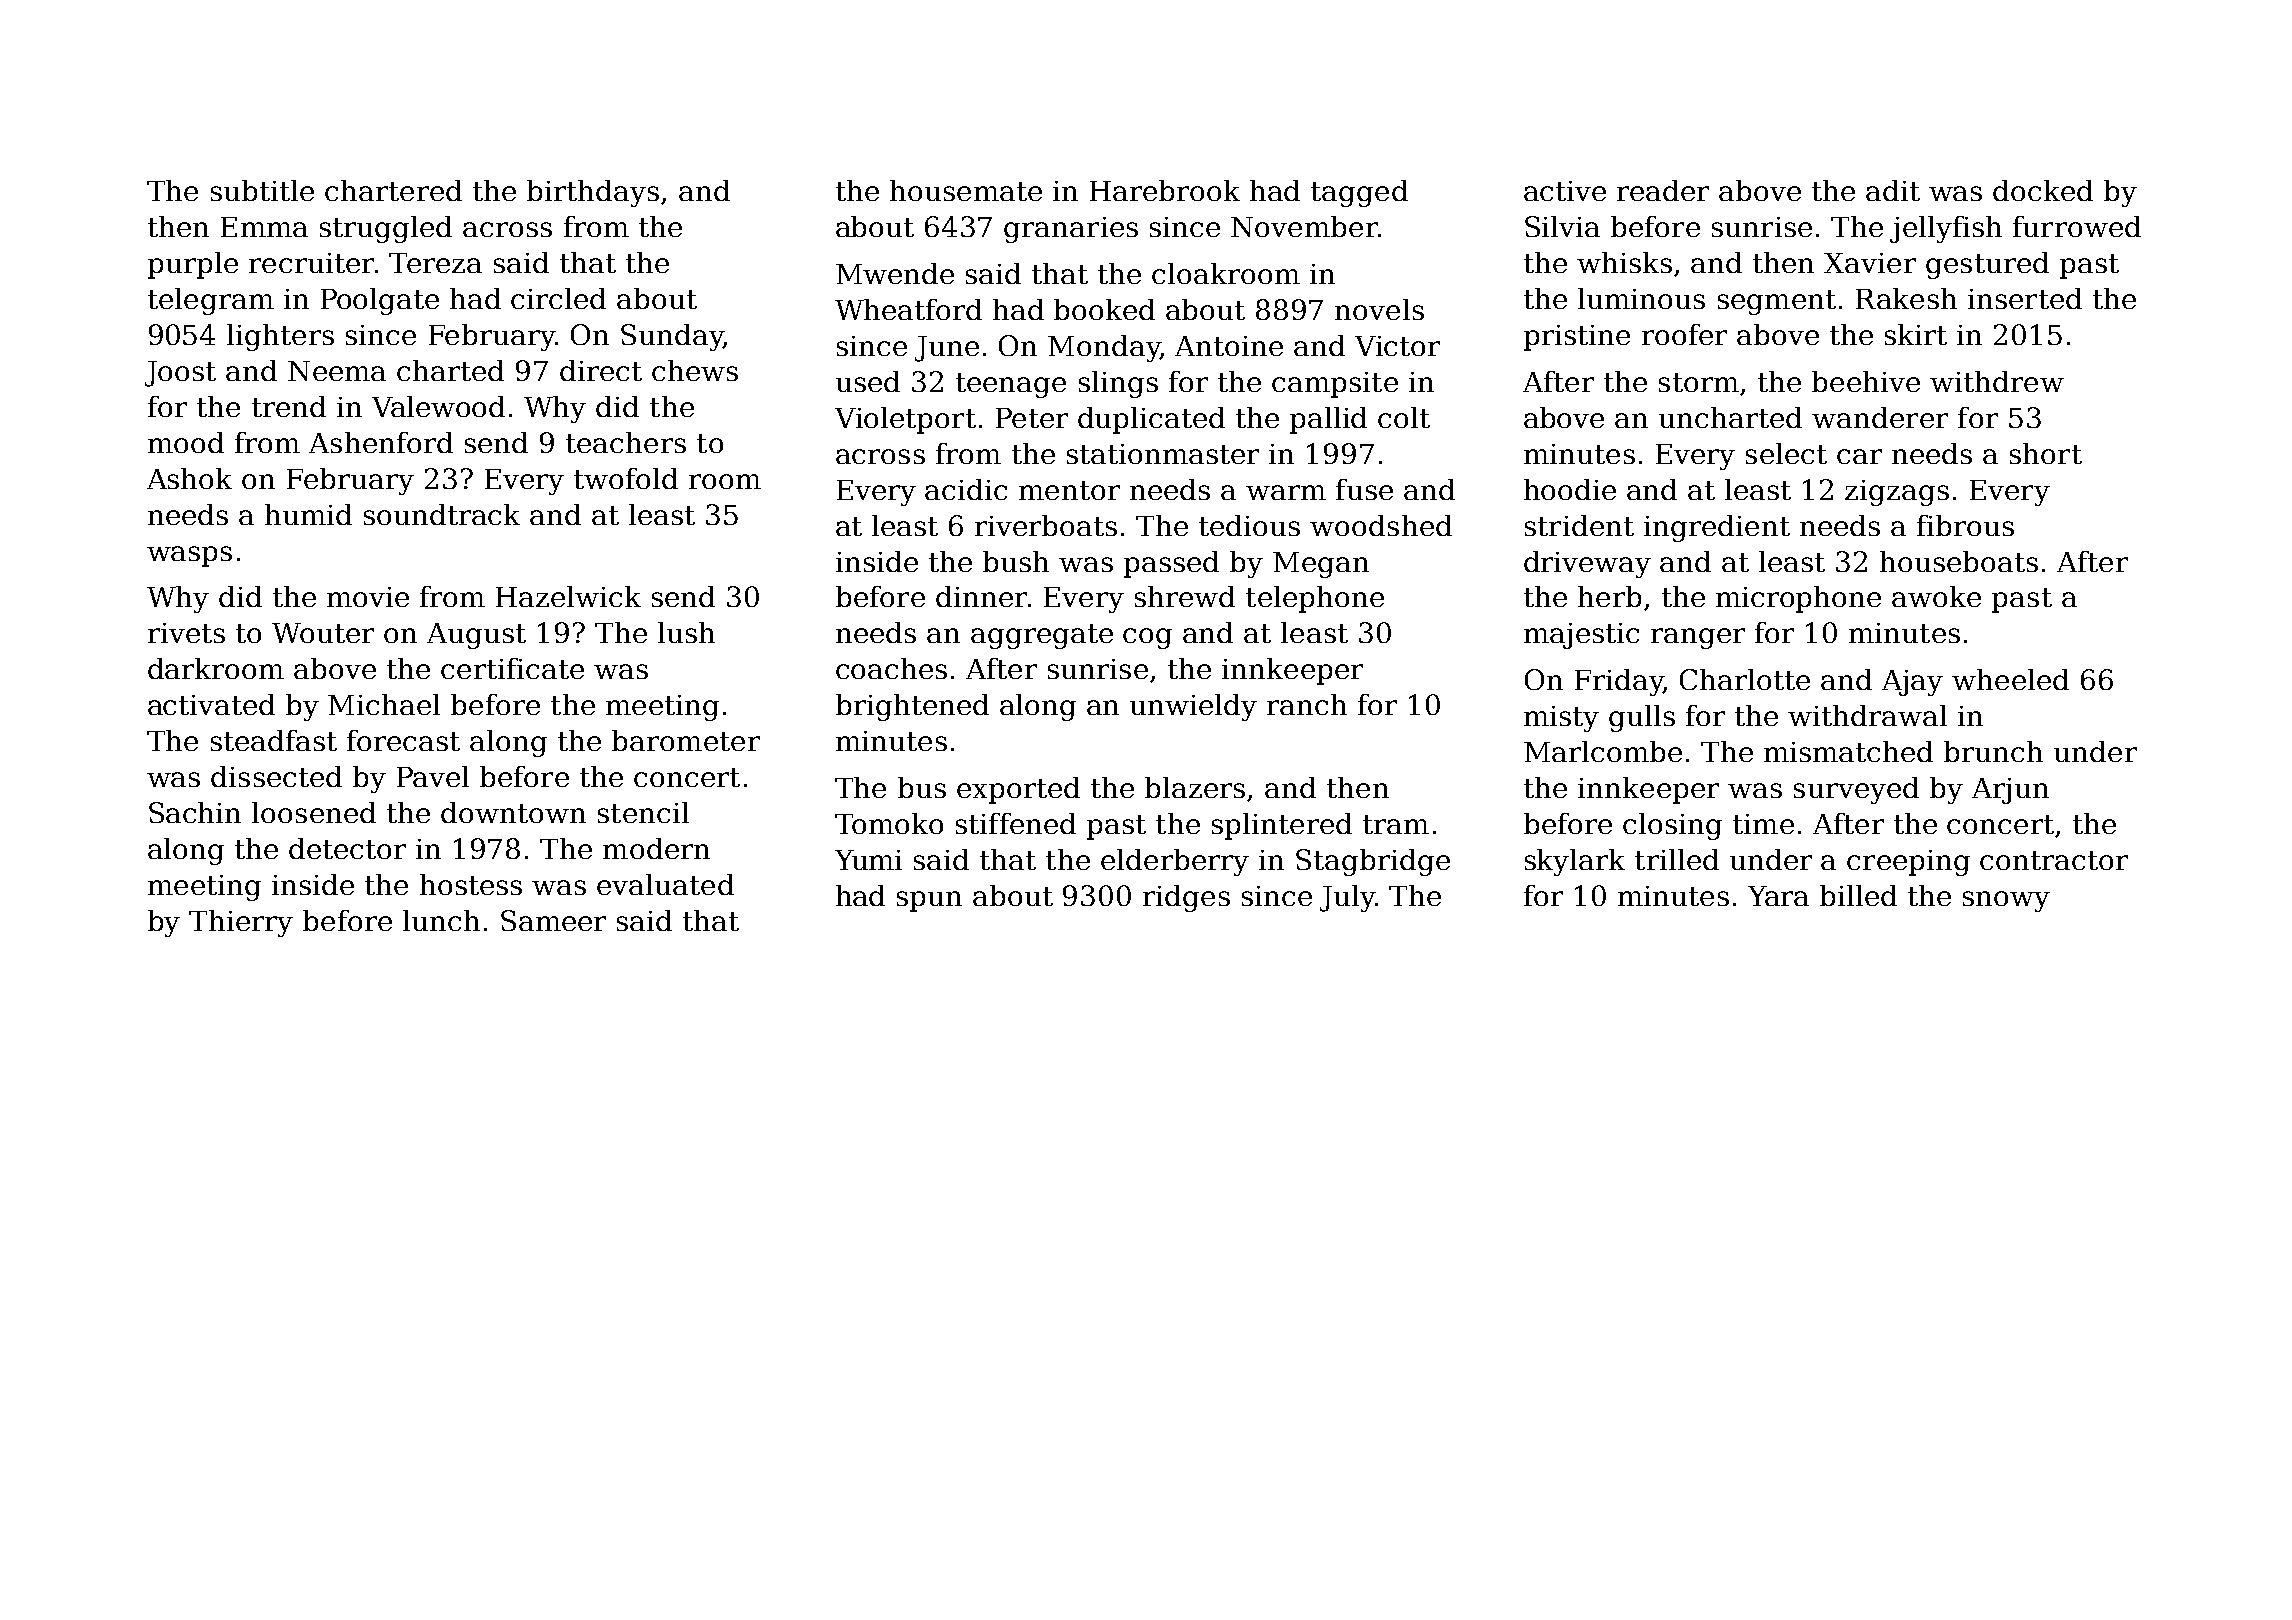  I want to click on Valewood, so click(438, 406).
